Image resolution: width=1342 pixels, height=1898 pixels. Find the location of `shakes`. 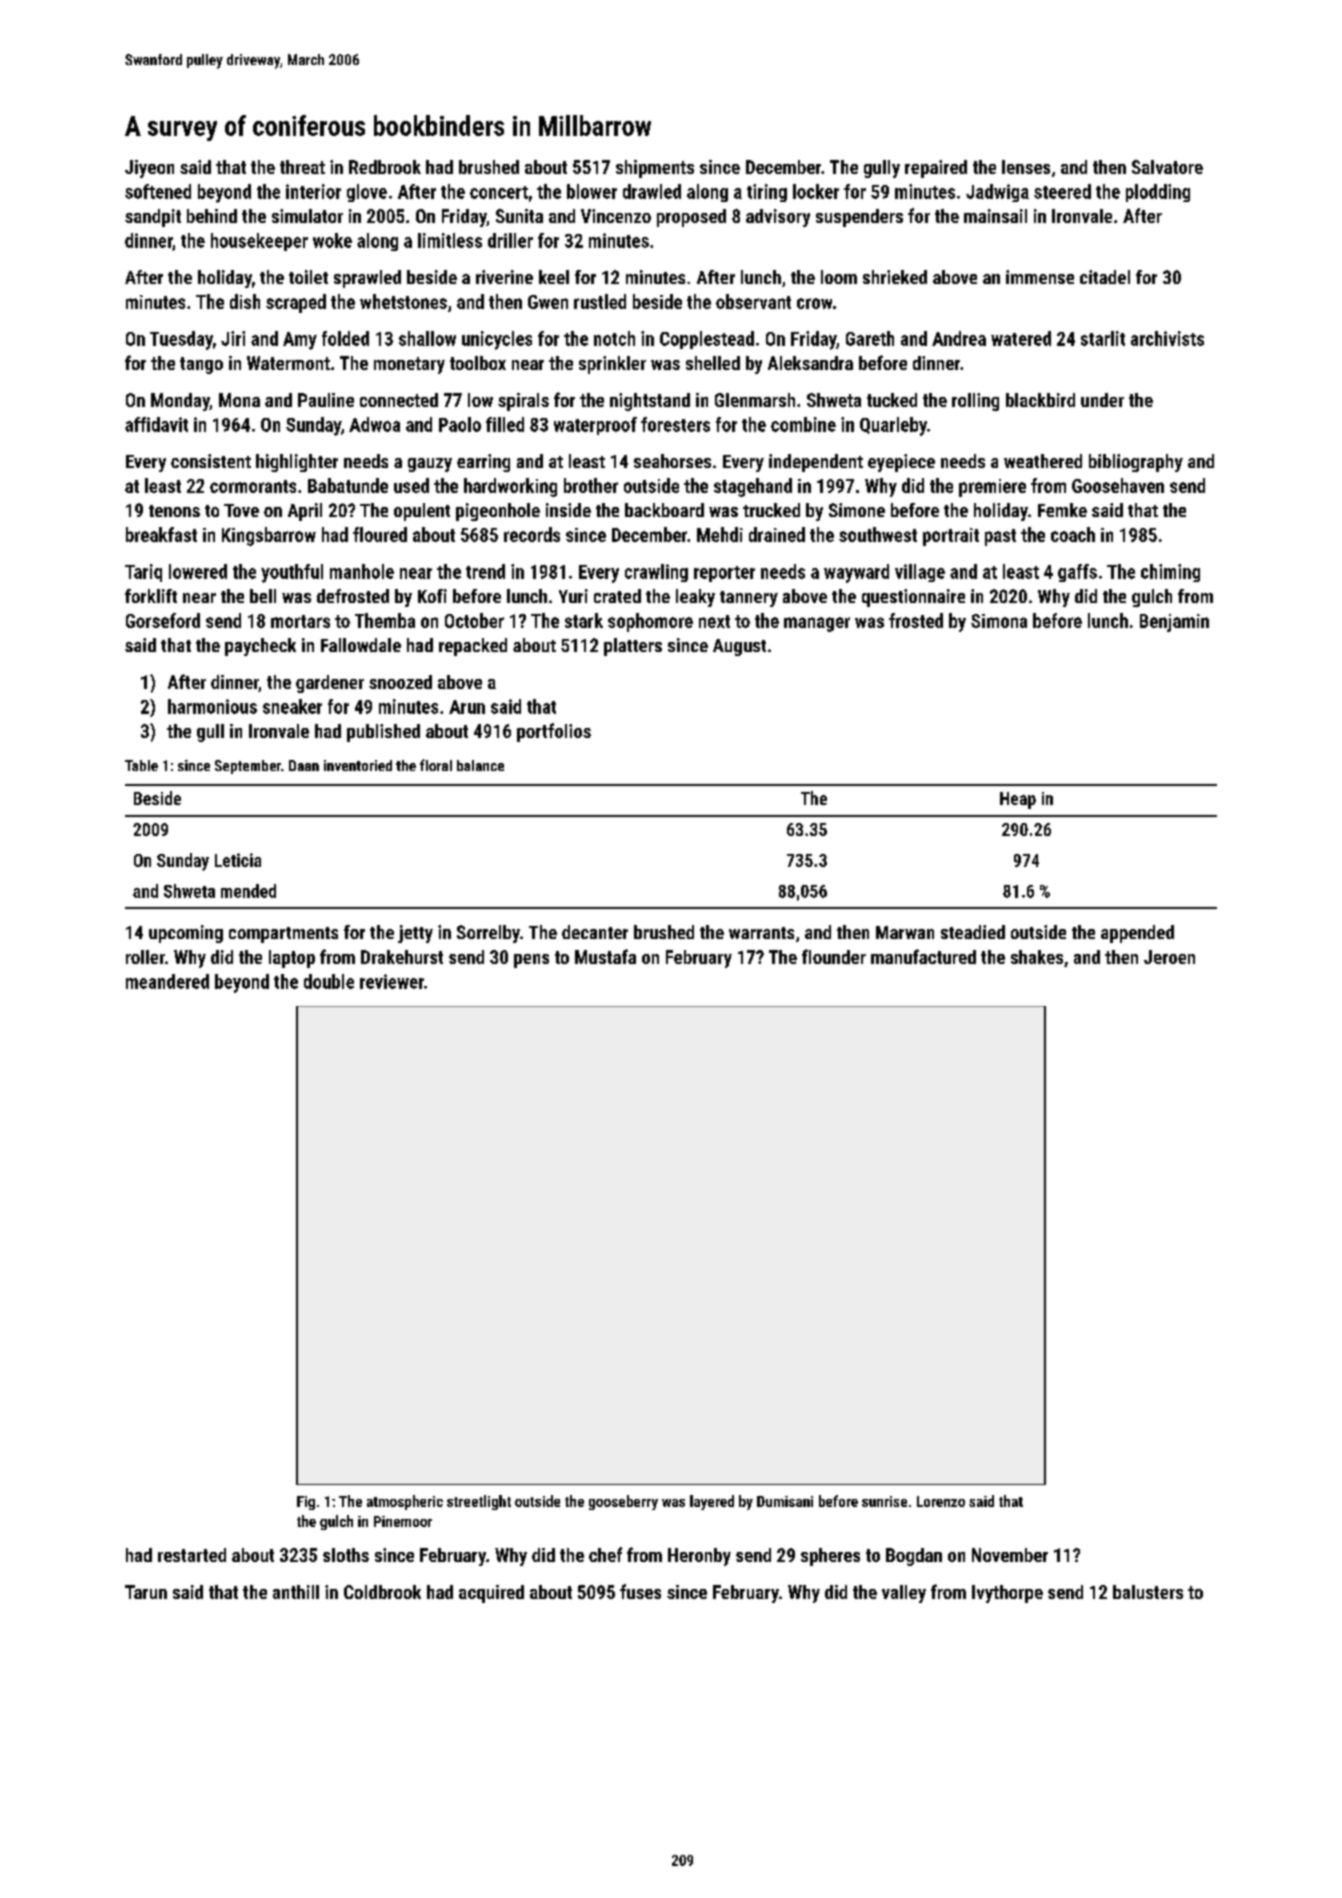

shakes is located at coordinates (1037, 957).
